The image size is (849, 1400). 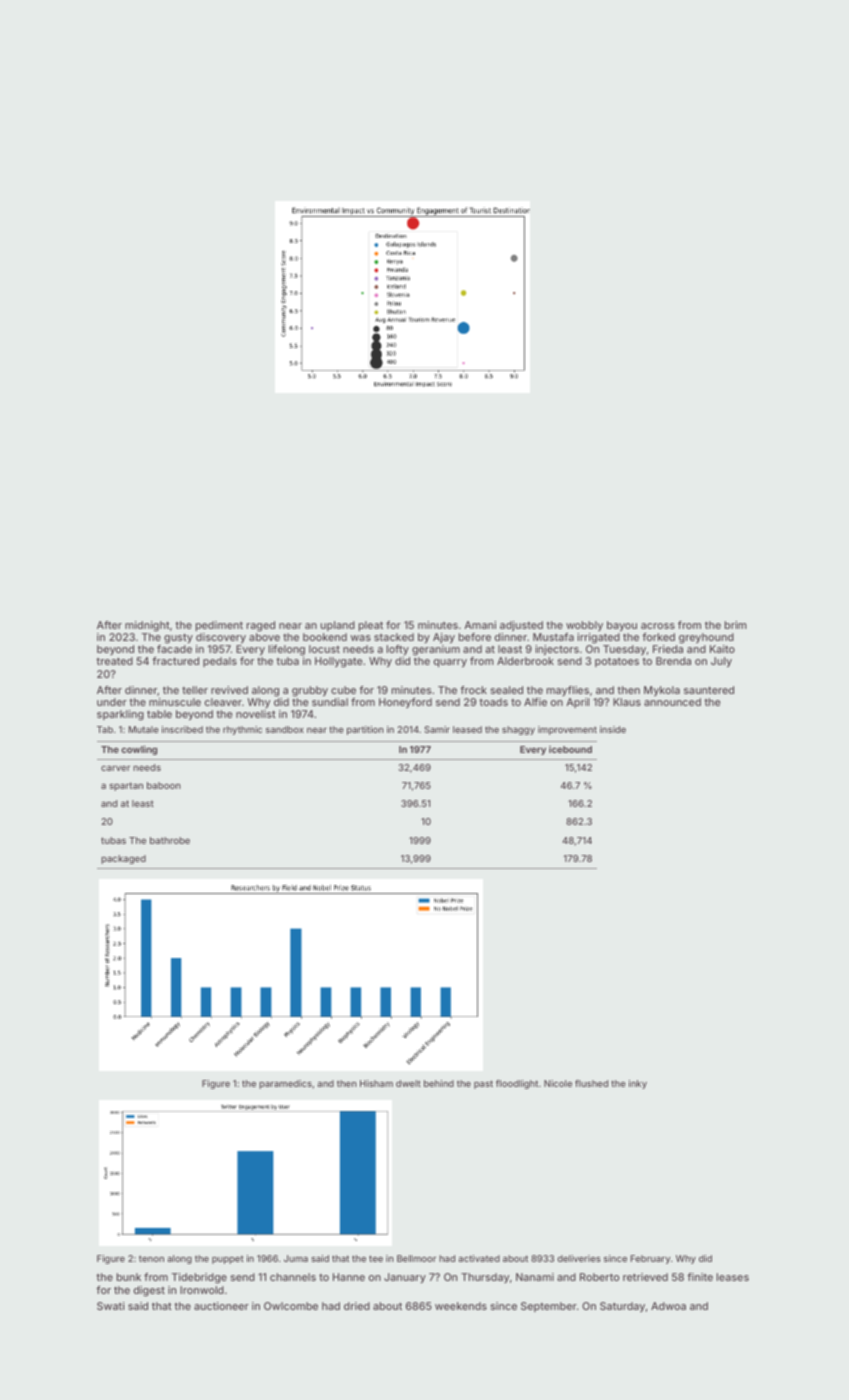 I want to click on raged, so click(x=261, y=626).
